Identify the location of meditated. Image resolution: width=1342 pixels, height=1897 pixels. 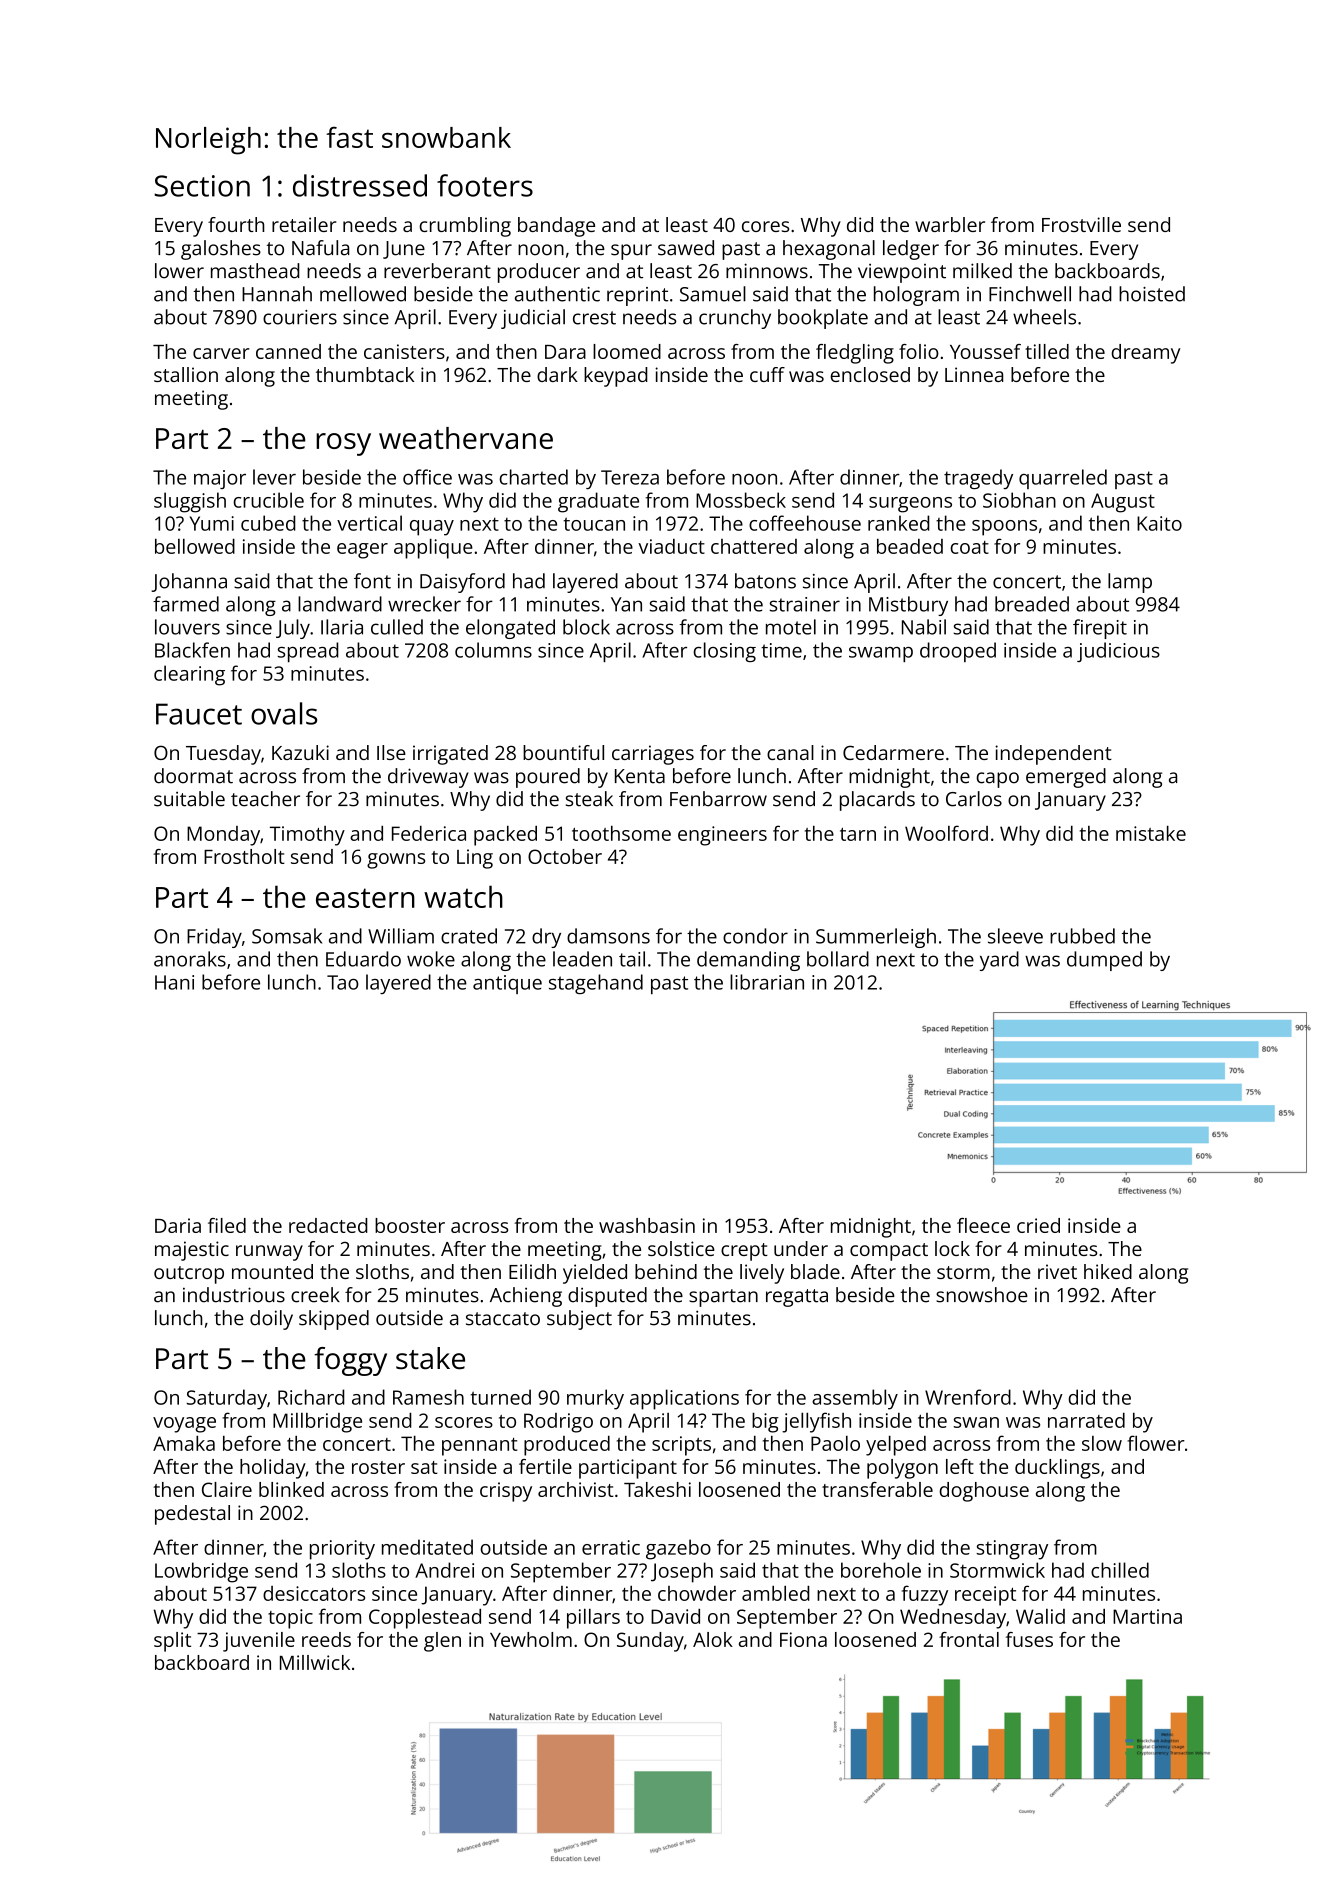
(427, 1547).
